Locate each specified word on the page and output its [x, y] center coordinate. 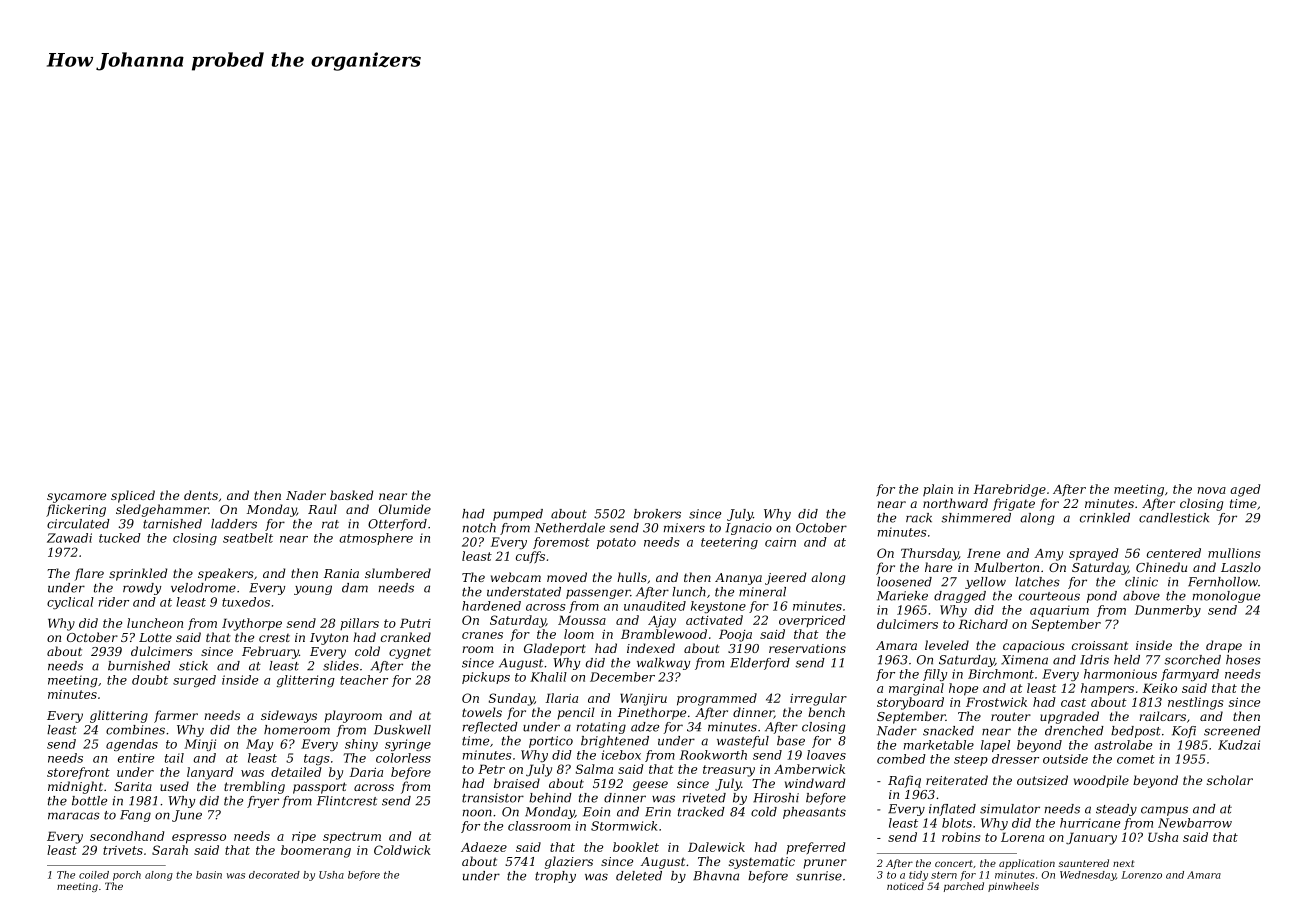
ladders [234, 524]
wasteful [743, 742]
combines [135, 730]
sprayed [1093, 554]
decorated [274, 875]
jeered [785, 578]
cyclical [70, 603]
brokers [657, 514]
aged [1245, 490]
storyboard [910, 703]
